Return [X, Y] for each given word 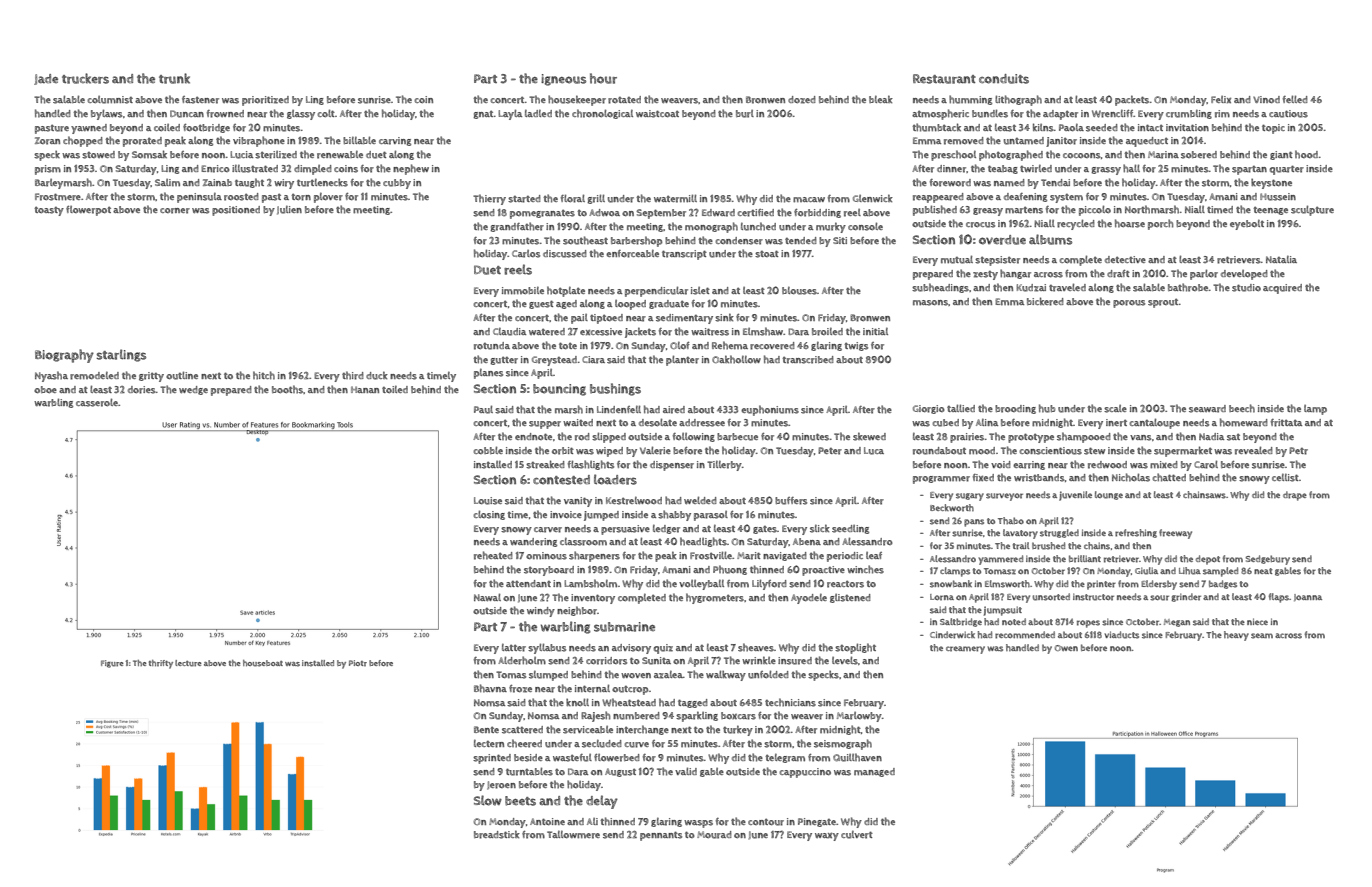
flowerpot [88, 211]
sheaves [756, 647]
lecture [188, 663]
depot [1208, 560]
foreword [950, 183]
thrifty [161, 664]
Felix [1221, 99]
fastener [200, 100]
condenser [739, 241]
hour [603, 78]
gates [765, 530]
